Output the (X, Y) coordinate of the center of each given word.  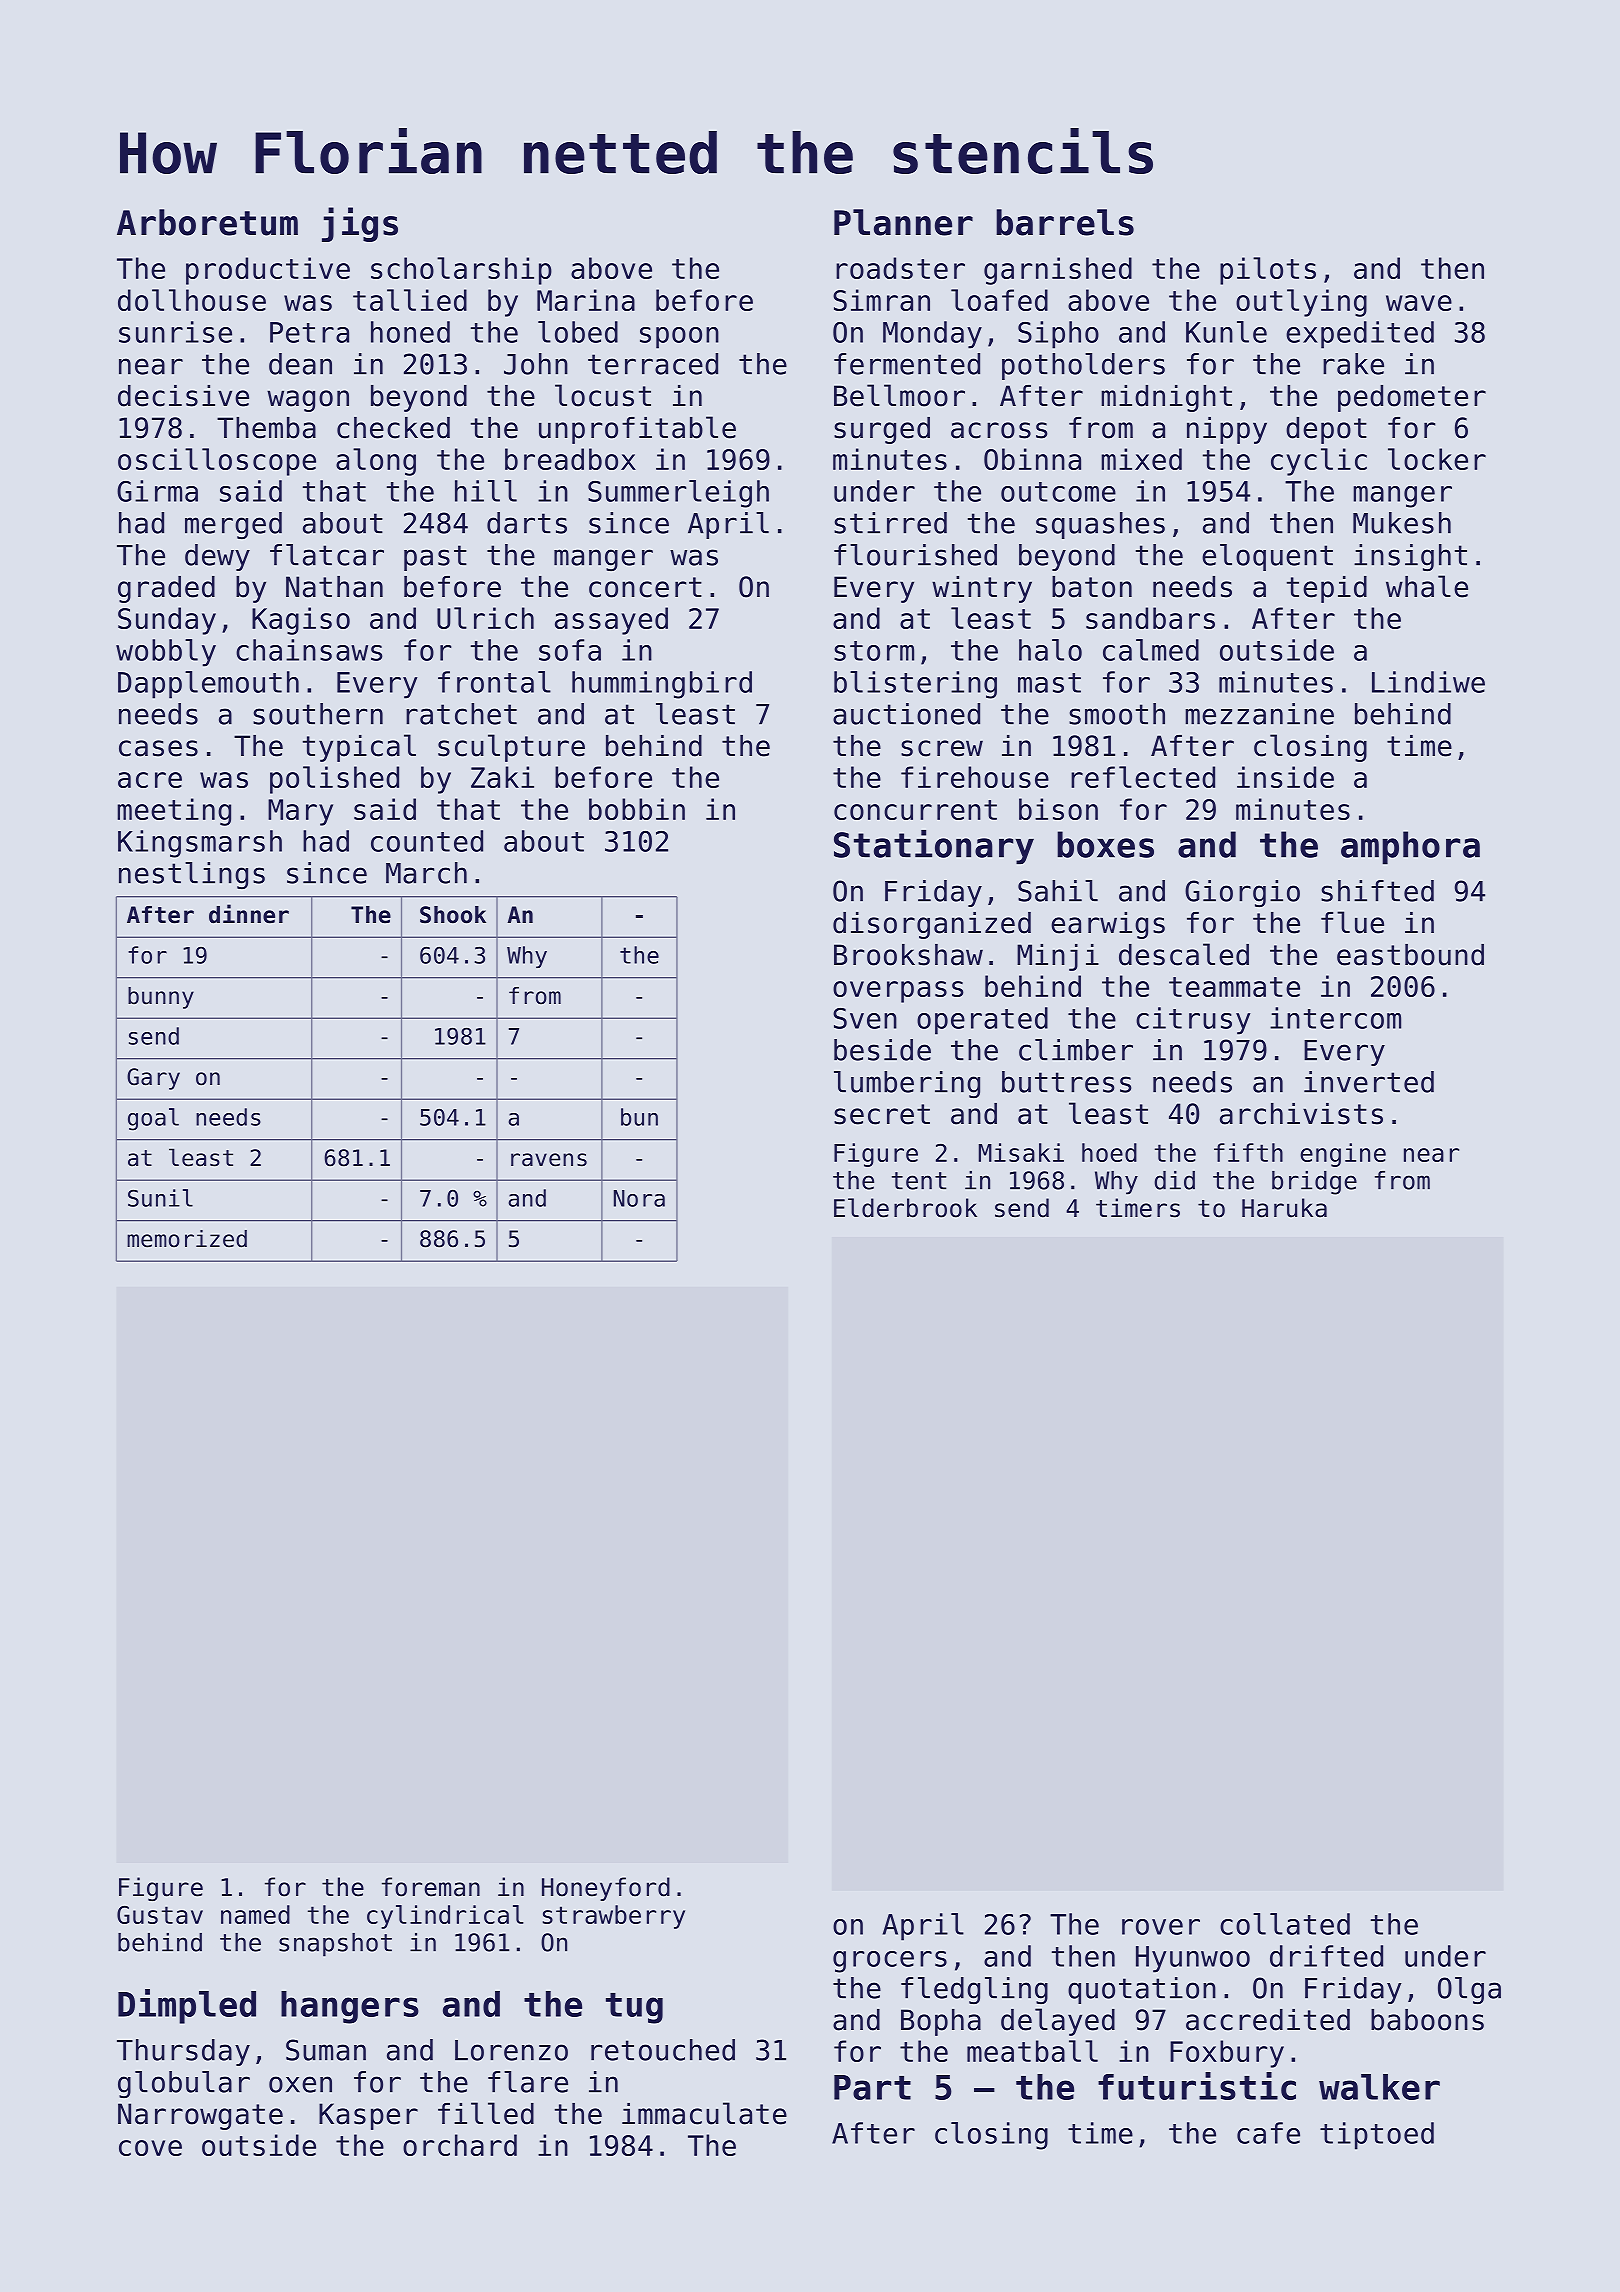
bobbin (637, 809)
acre (150, 780)
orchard (460, 2145)
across (999, 430)
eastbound (1410, 955)
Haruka (1284, 1208)
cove (150, 2148)
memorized (187, 1239)
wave (1419, 303)
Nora (639, 1198)
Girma (157, 491)
